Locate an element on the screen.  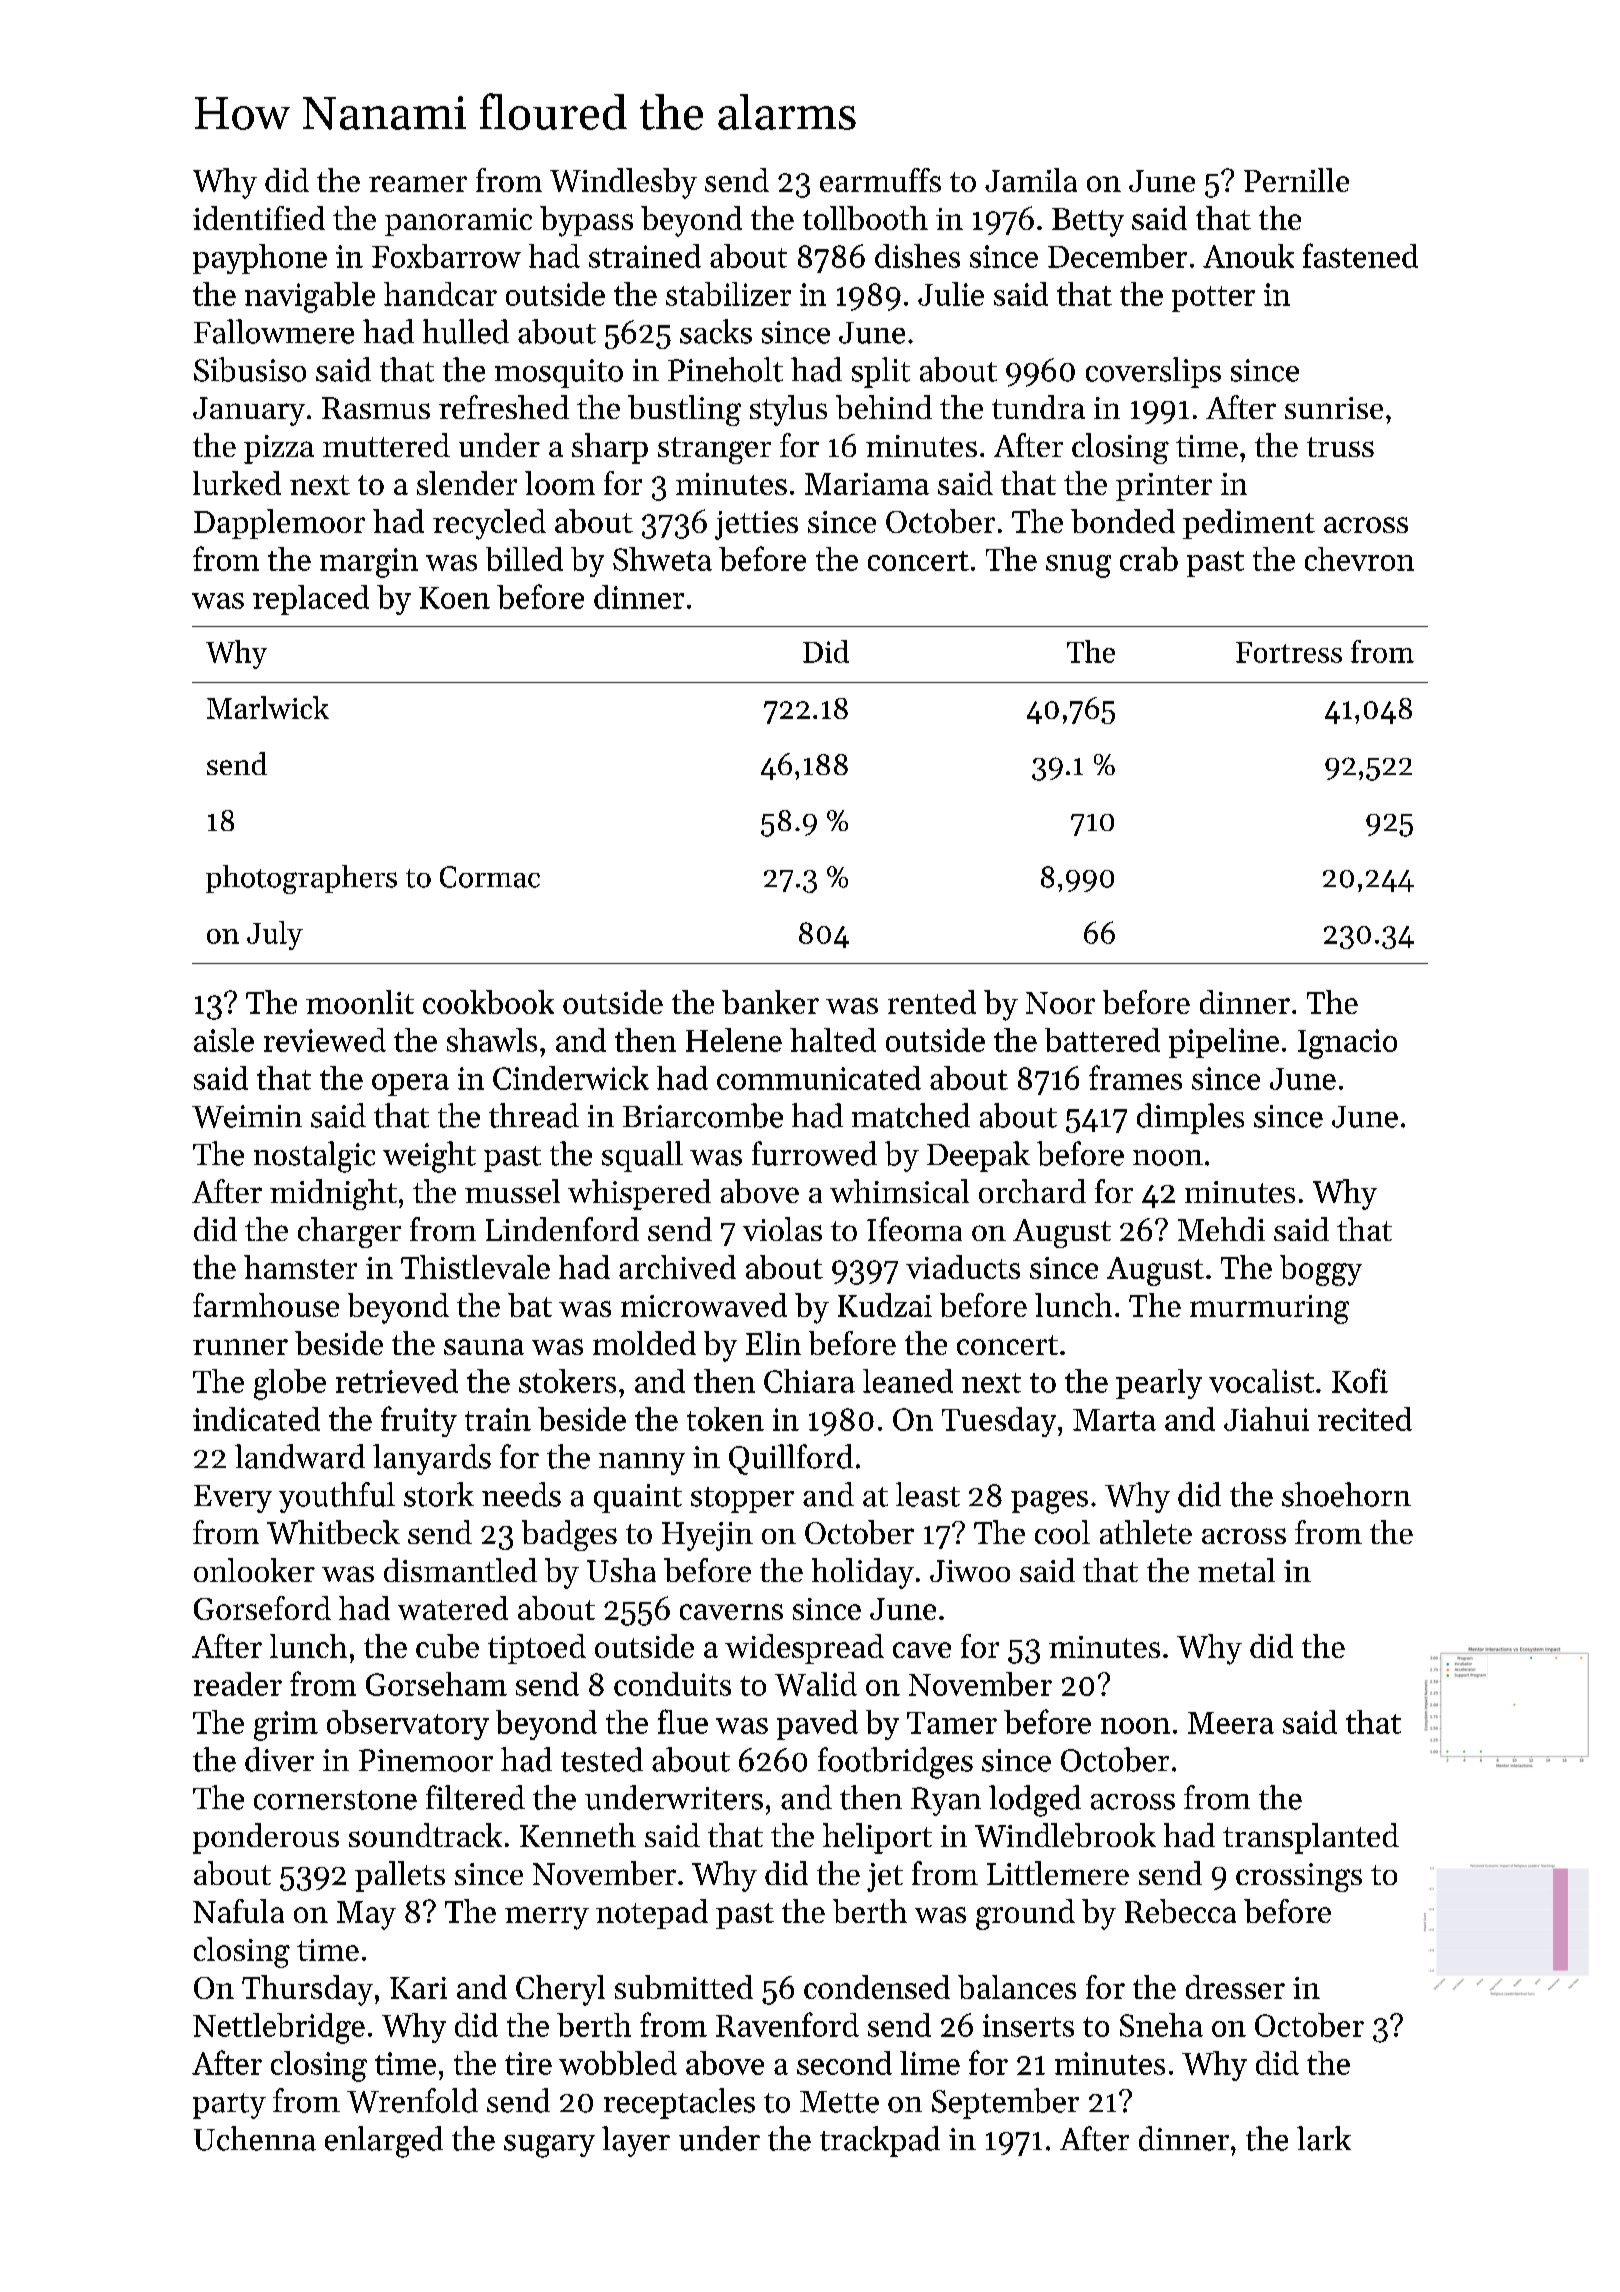
boggy is located at coordinates (1321, 1270).
